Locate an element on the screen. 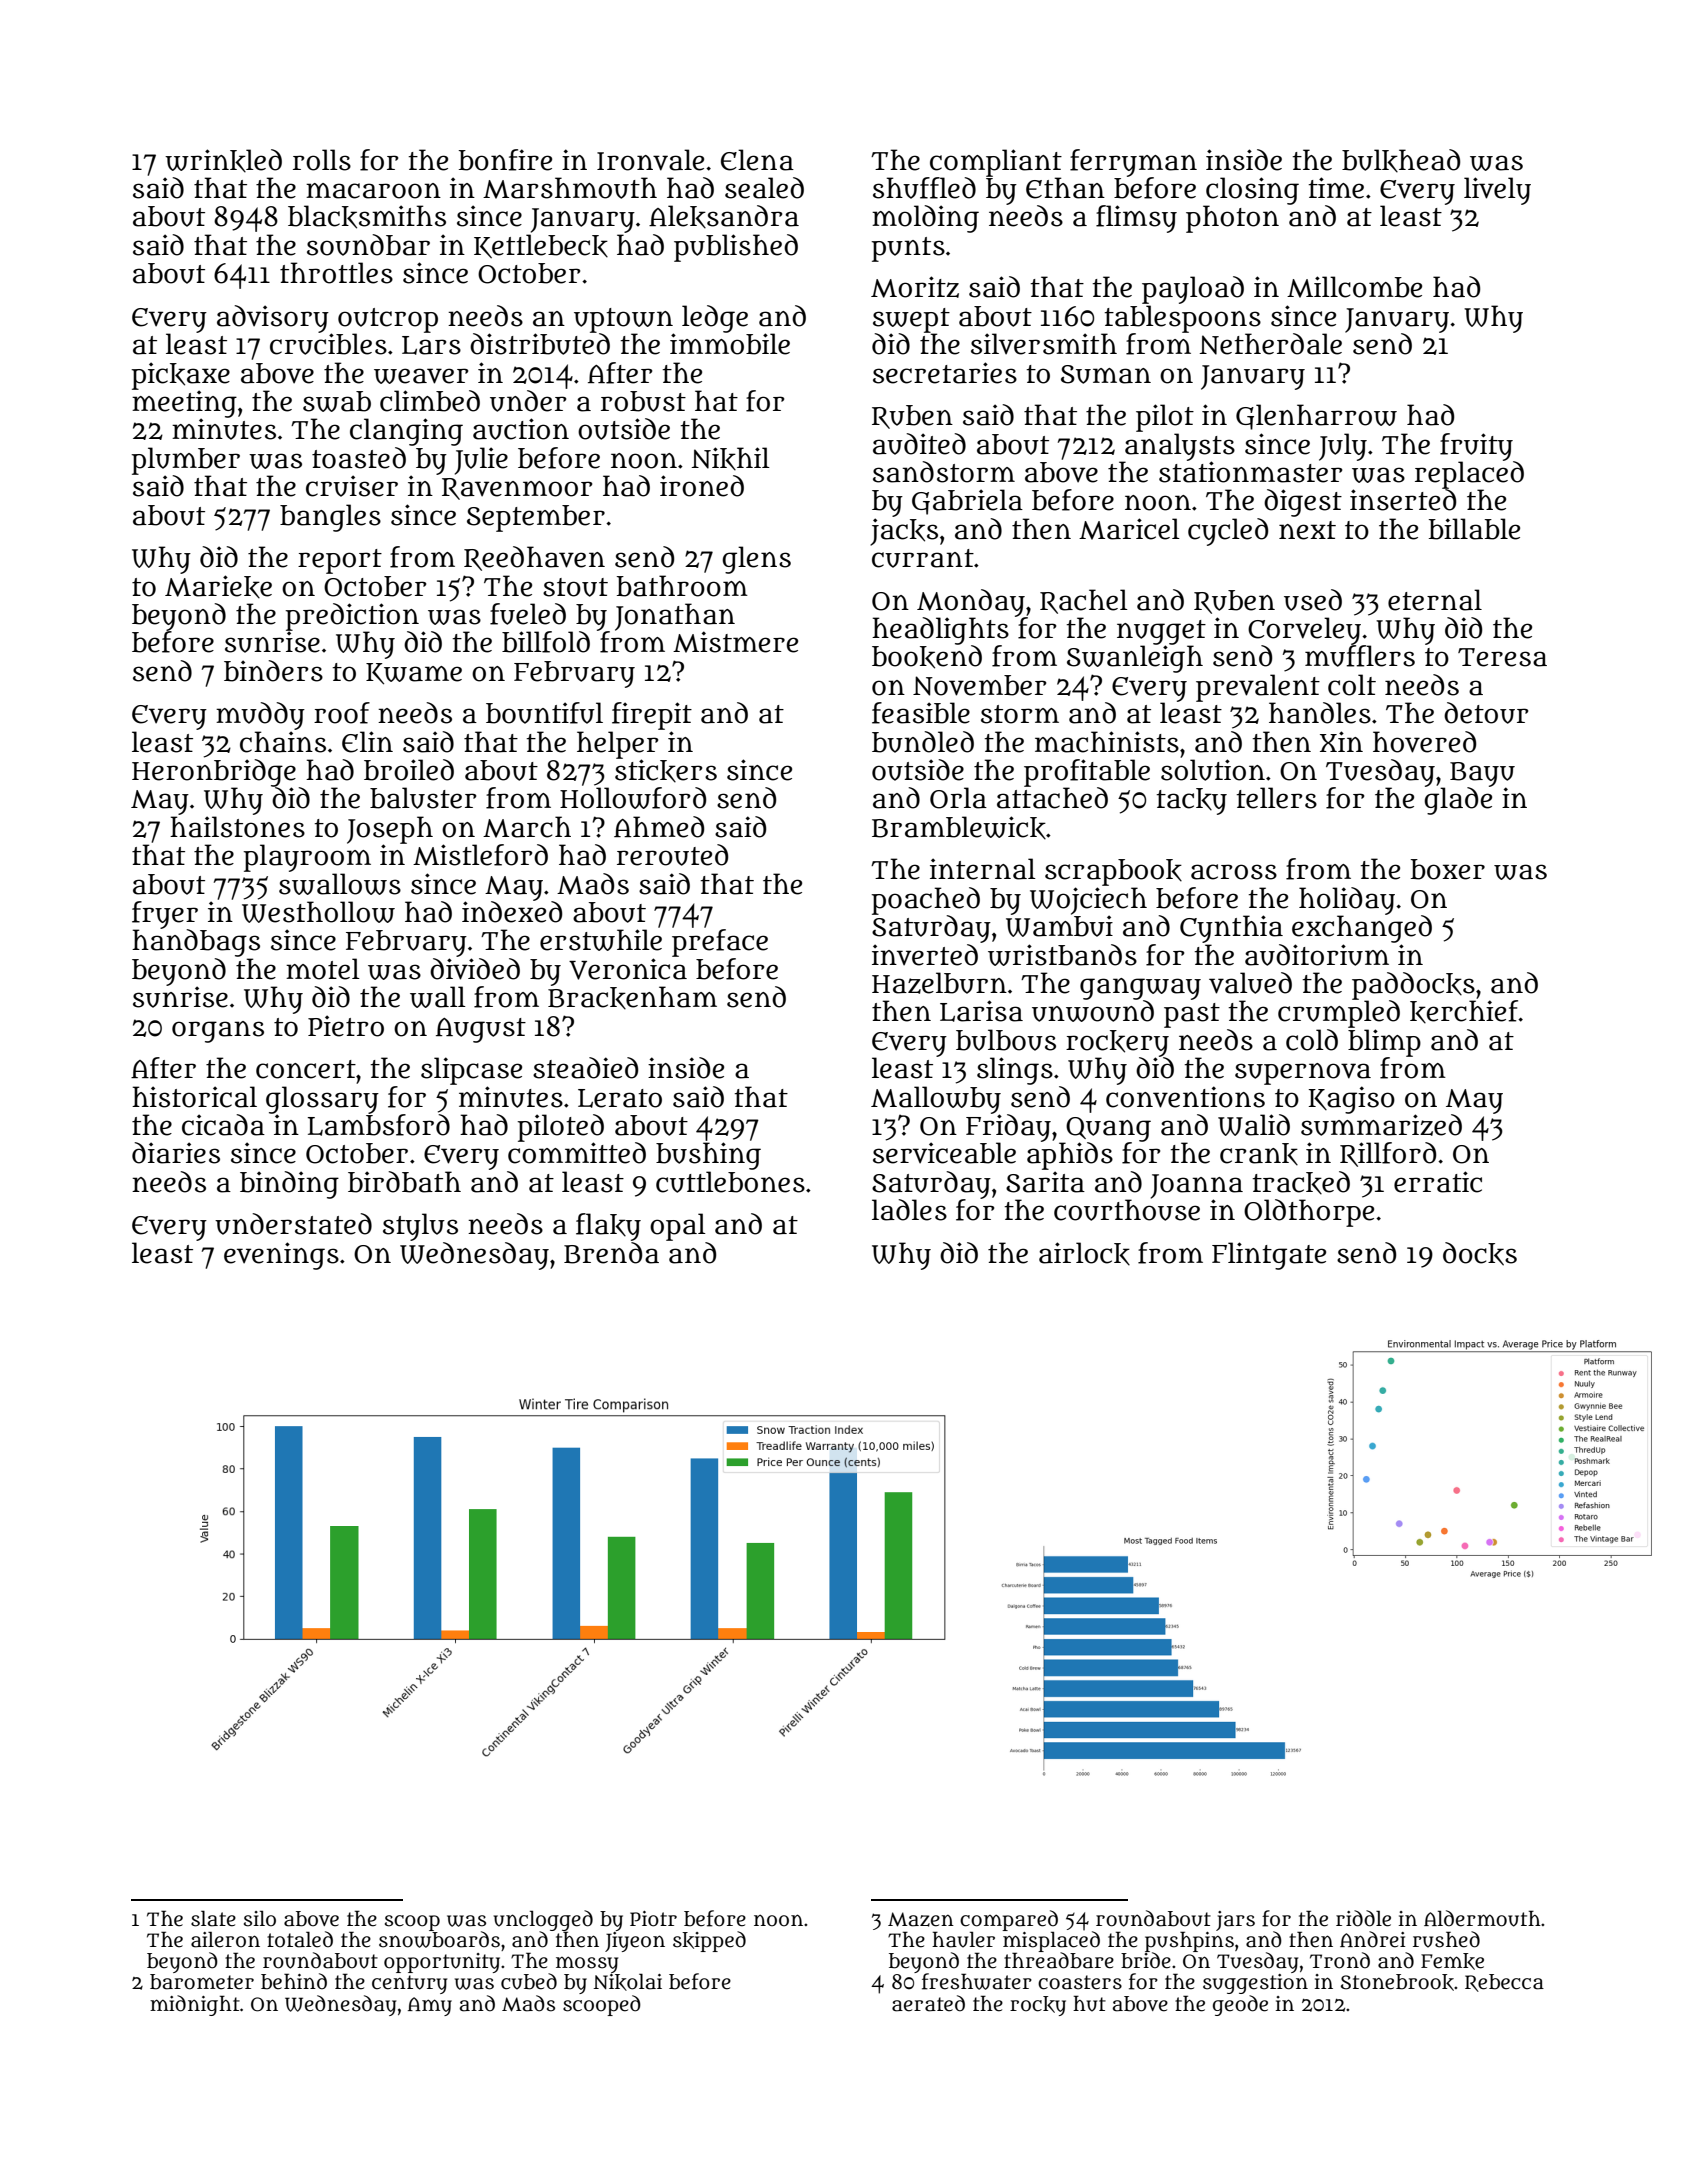 The height and width of the screenshot is (2178, 1683). macaroon is located at coordinates (373, 191).
